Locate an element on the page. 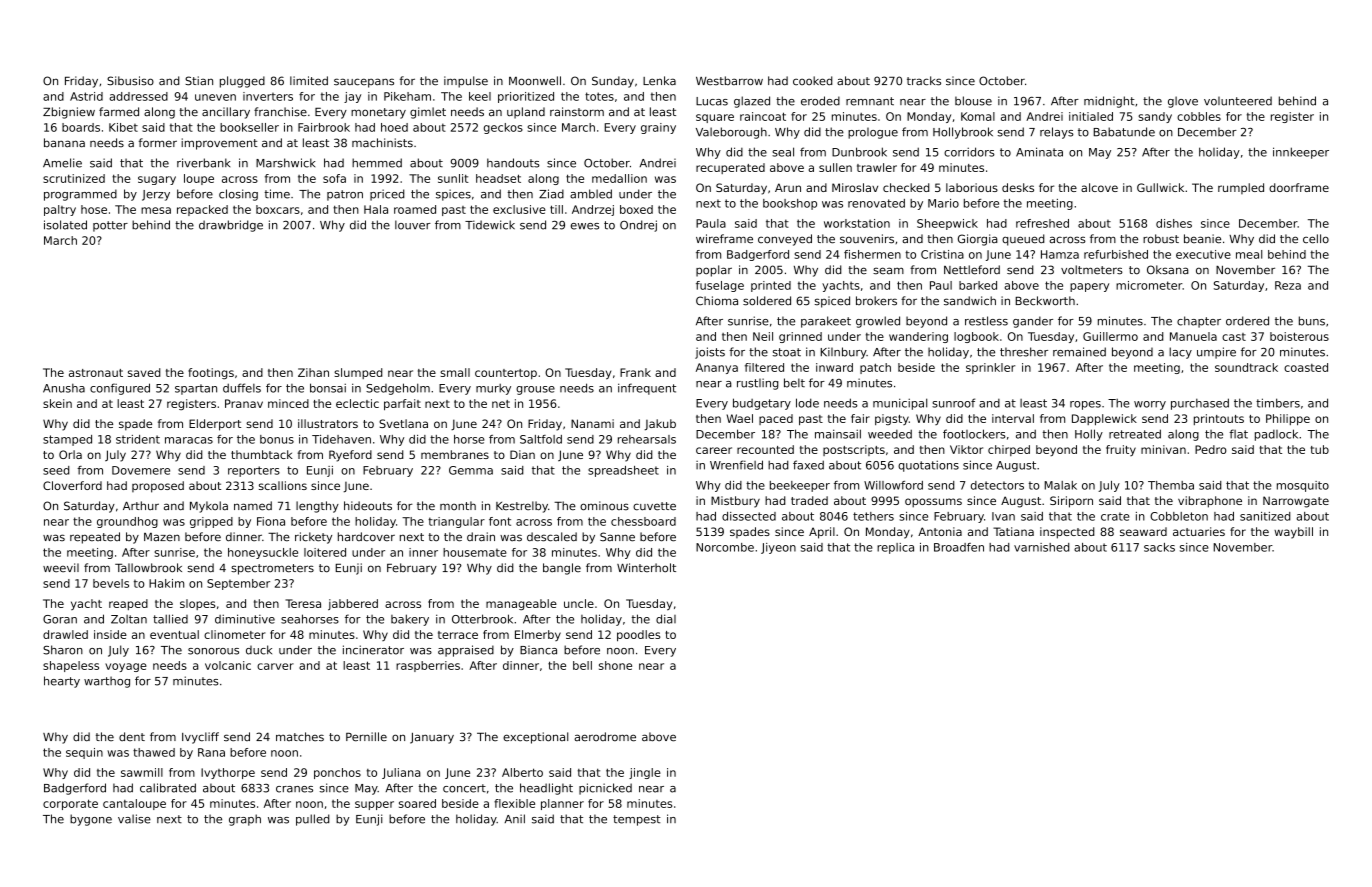  Kestrelby is located at coordinates (522, 507).
